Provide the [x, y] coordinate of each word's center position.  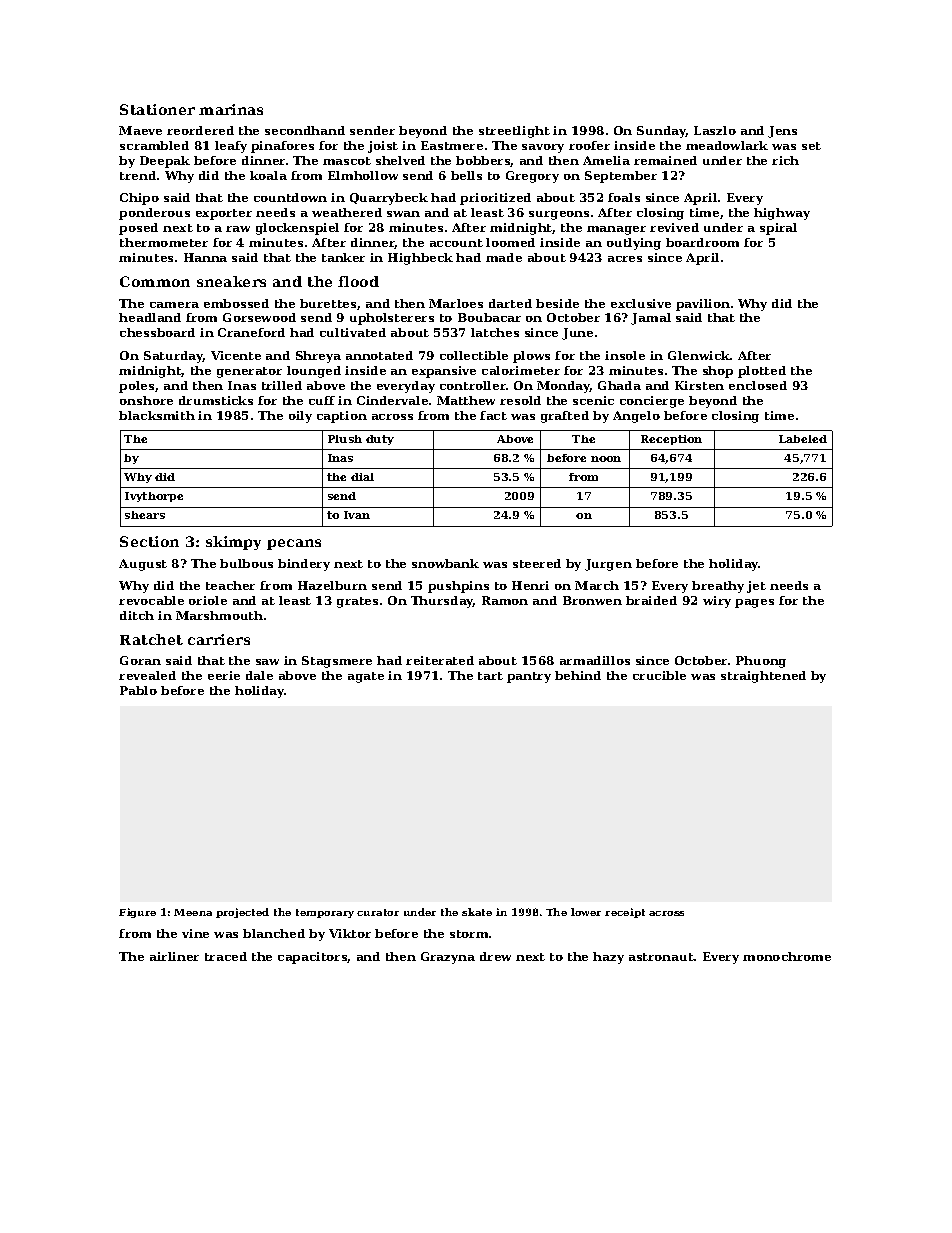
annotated [379, 355]
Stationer [157, 109]
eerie [224, 675]
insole [625, 355]
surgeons [559, 215]
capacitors [313, 958]
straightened [763, 677]
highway [782, 214]
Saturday [173, 357]
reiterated [440, 660]
